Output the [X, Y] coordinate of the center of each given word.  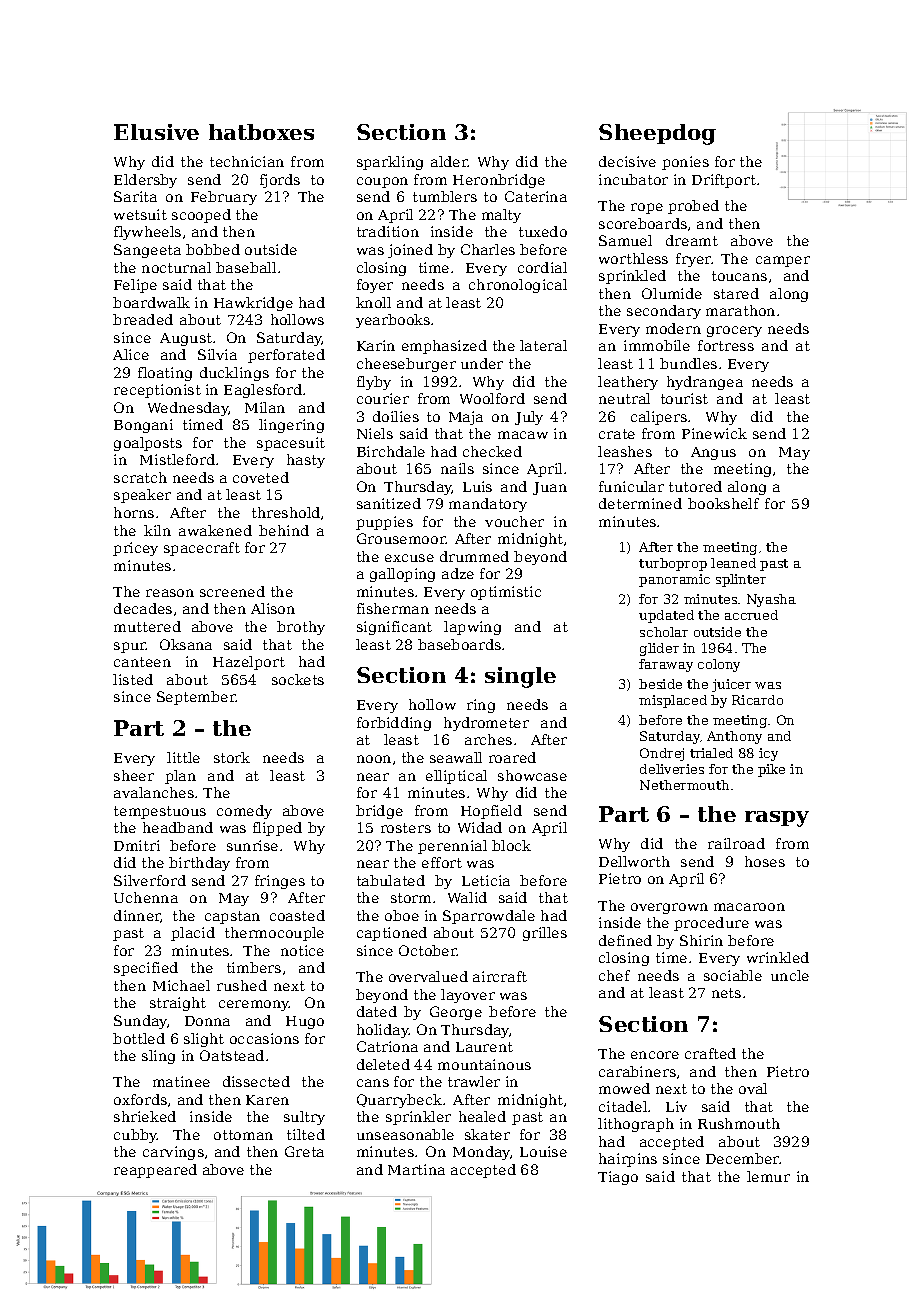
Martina [416, 1169]
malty [501, 216]
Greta [304, 1151]
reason [170, 593]
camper [783, 261]
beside [660, 684]
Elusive [156, 132]
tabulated [391, 880]
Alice [131, 354]
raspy [777, 819]
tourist [684, 398]
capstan [232, 917]
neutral [624, 398]
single [520, 677]
